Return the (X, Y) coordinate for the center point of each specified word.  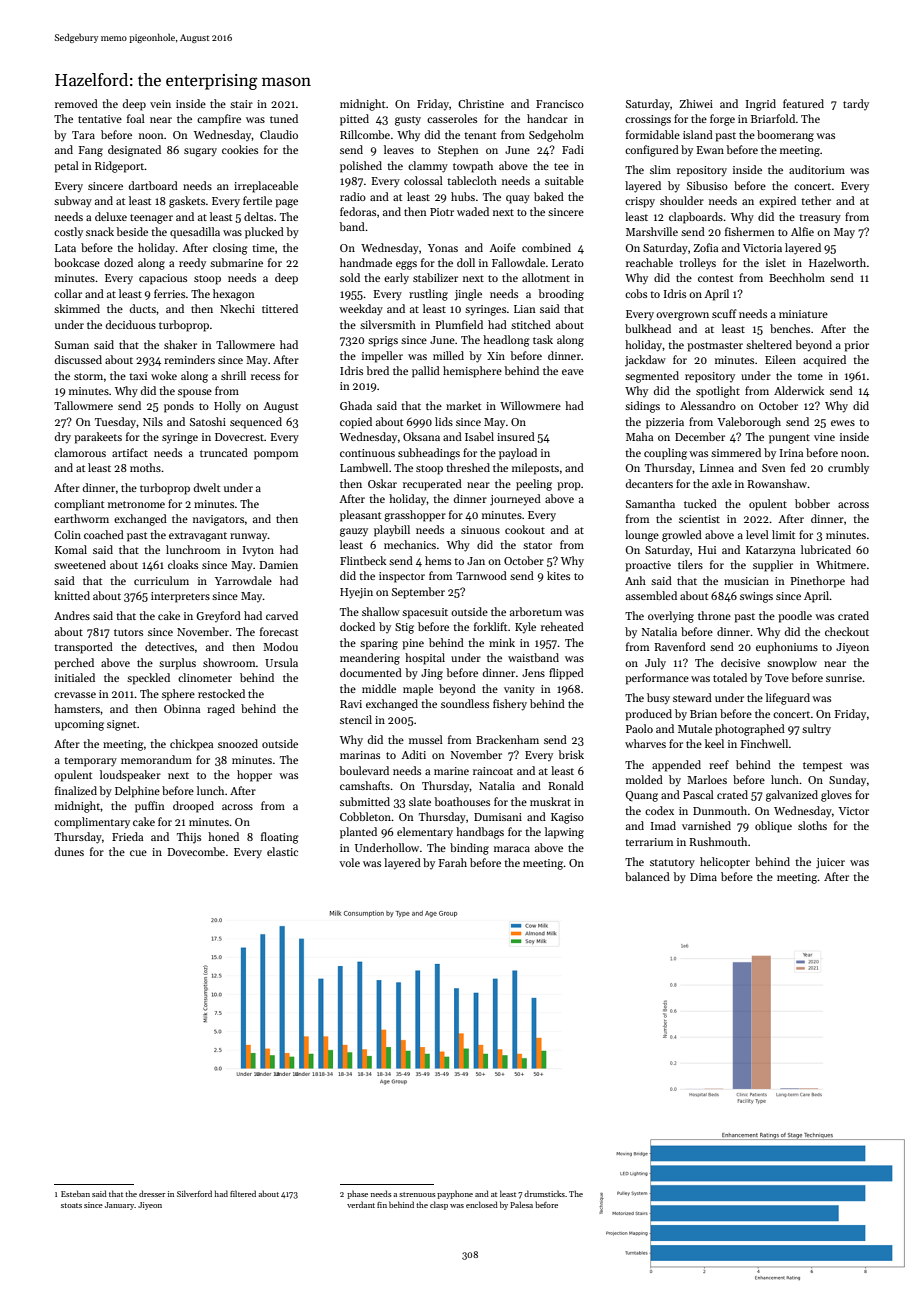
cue (138, 853)
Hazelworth (837, 262)
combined (546, 247)
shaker (180, 344)
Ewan (710, 150)
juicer (830, 863)
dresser (152, 1193)
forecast (279, 631)
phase (357, 1194)
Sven (774, 468)
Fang (91, 151)
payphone (455, 1194)
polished (361, 167)
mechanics (410, 544)
